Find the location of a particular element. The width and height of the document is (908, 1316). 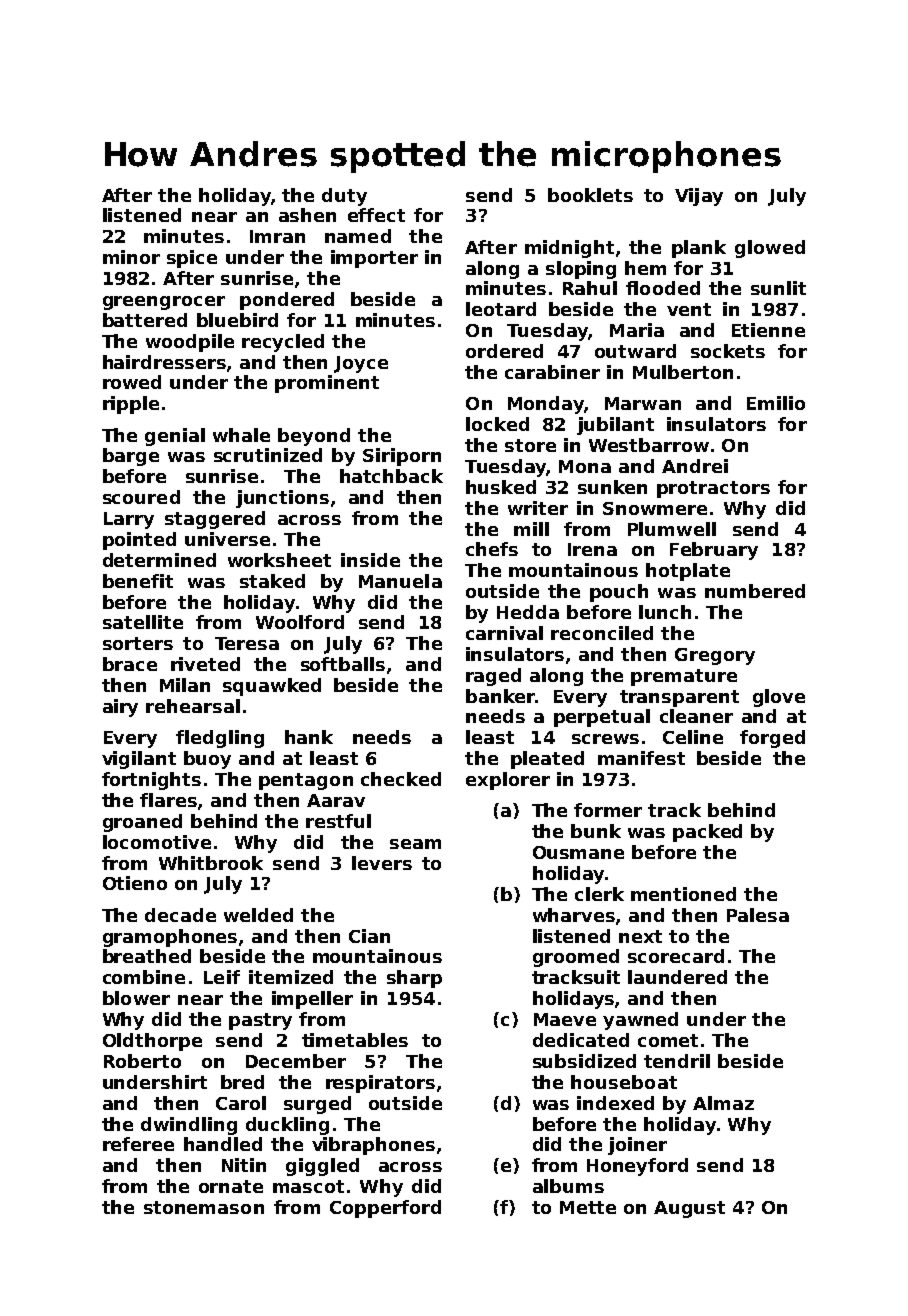

Almaz is located at coordinates (723, 1103).
